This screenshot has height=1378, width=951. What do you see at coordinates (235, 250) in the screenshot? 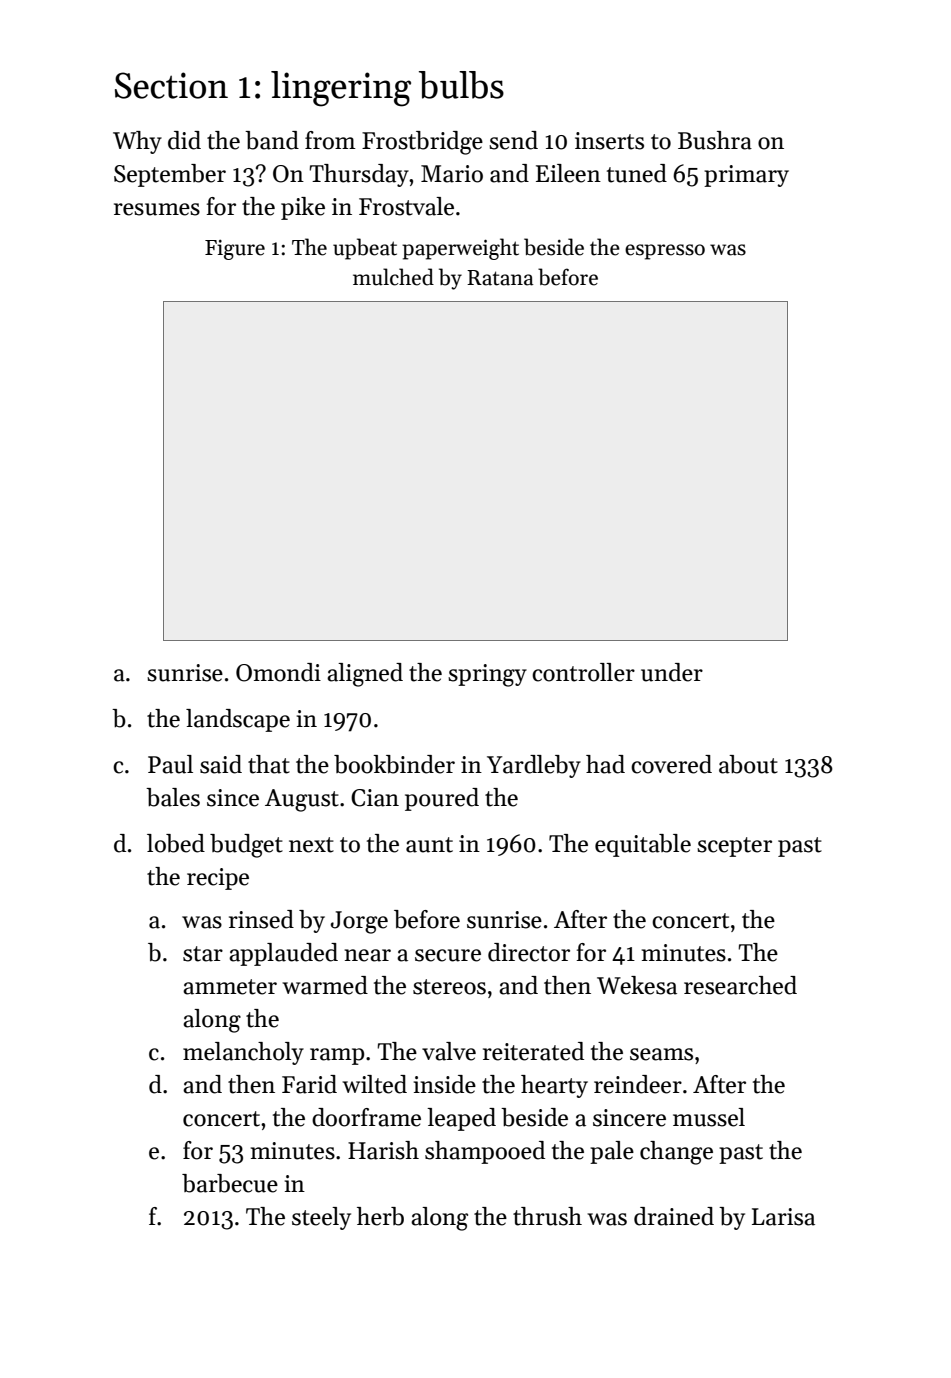
I see `Figure` at bounding box center [235, 250].
